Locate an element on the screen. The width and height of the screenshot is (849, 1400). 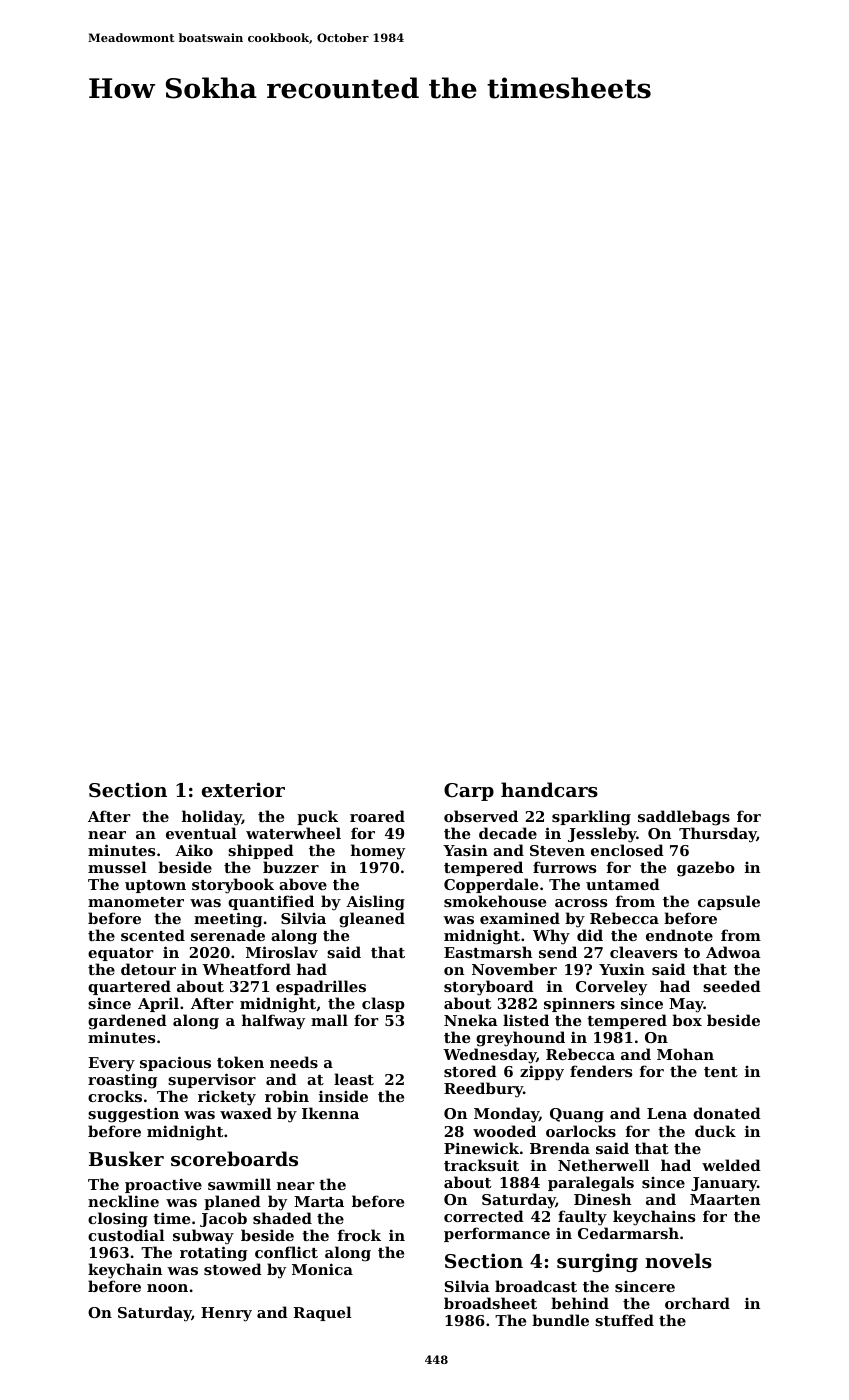
storybook is located at coordinates (233, 886).
